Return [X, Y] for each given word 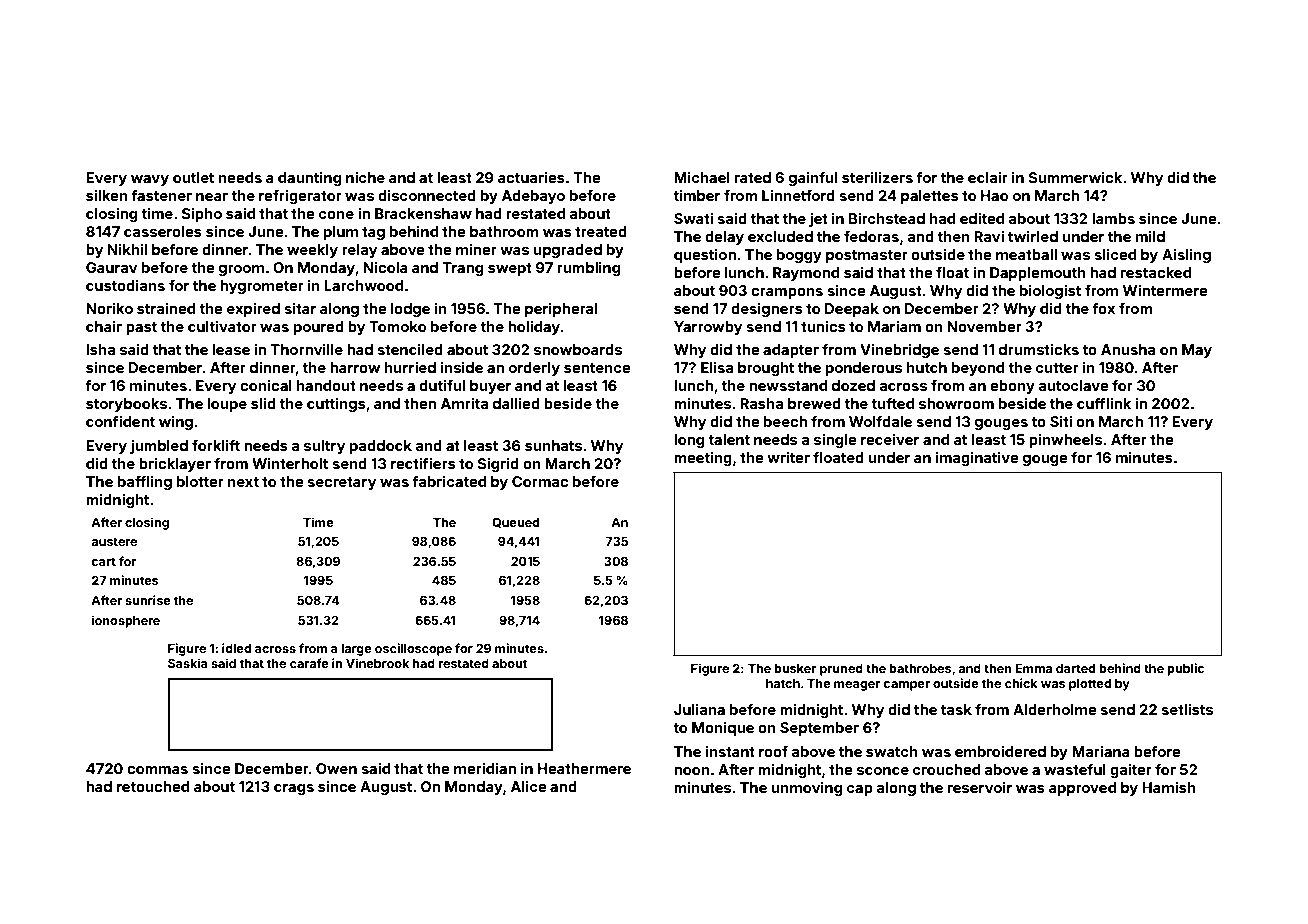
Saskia [188, 663]
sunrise [148, 600]
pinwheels [1065, 441]
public [1185, 669]
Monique [723, 729]
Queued [515, 523]
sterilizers [877, 177]
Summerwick [1075, 177]
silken [107, 195]
